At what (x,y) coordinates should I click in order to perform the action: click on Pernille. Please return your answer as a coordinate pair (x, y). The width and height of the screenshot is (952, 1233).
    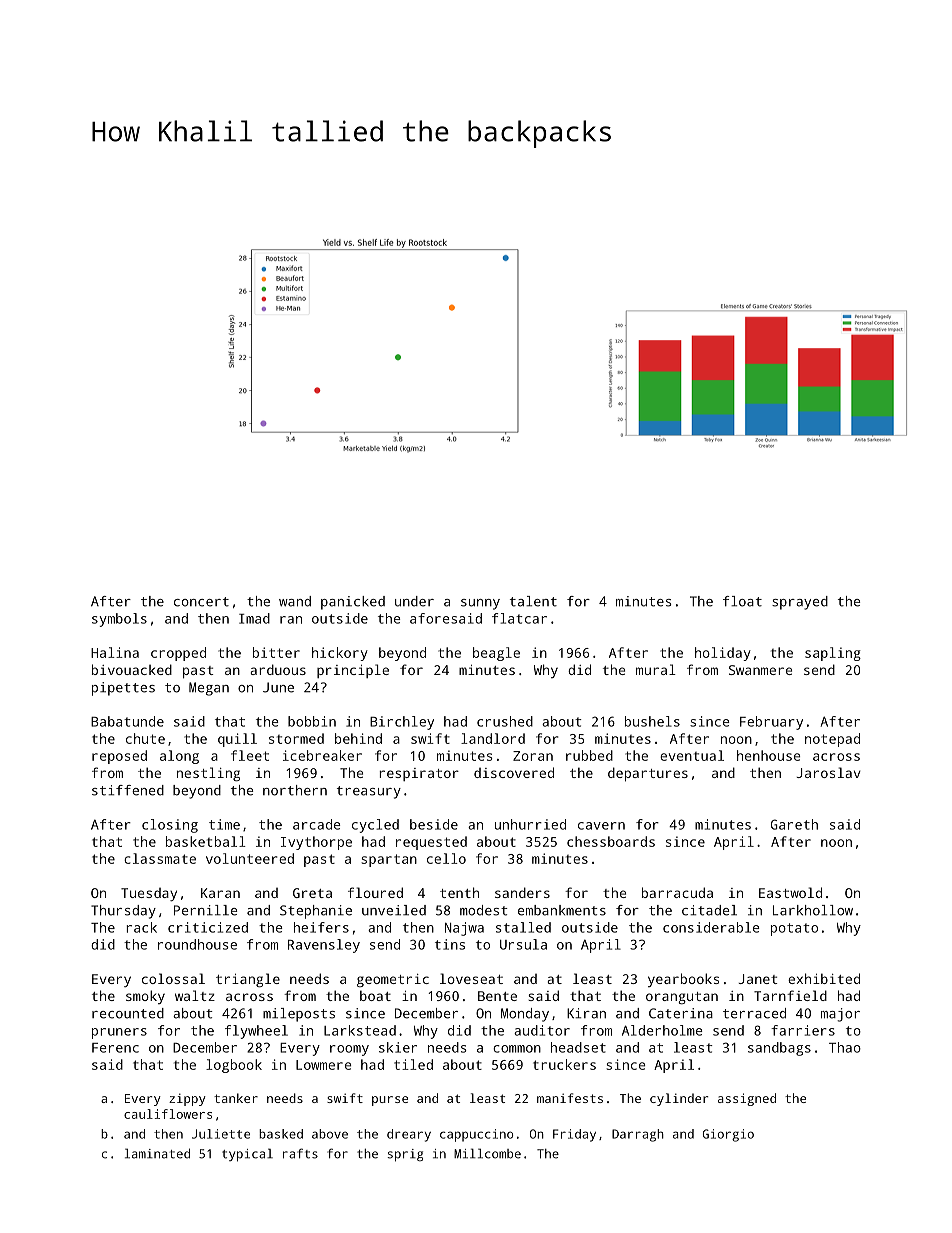
    Looking at the image, I should click on (205, 910).
